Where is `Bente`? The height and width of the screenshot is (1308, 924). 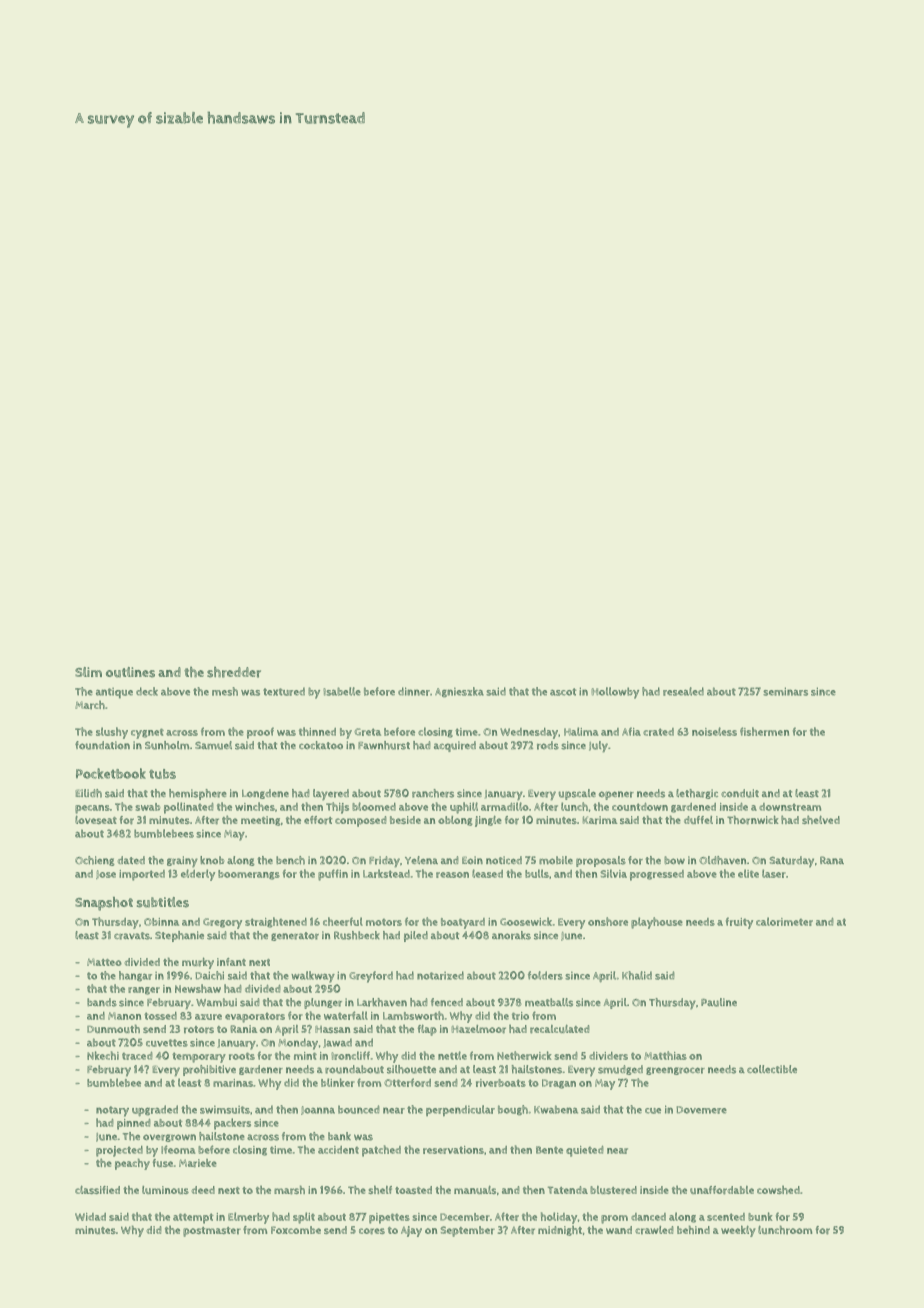
Bente is located at coordinates (549, 1150).
